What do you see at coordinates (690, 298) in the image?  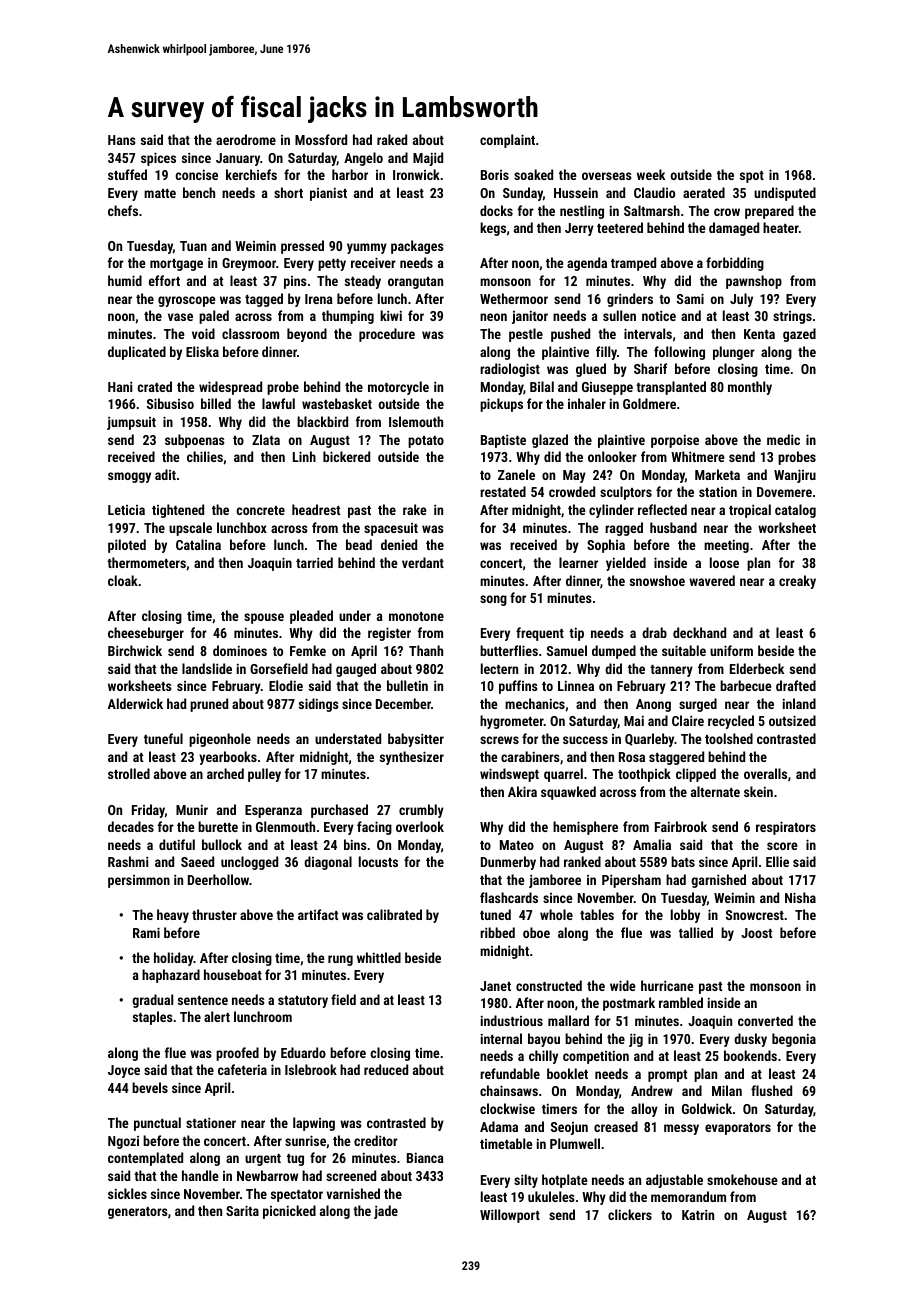 I see `Sami` at bounding box center [690, 298].
